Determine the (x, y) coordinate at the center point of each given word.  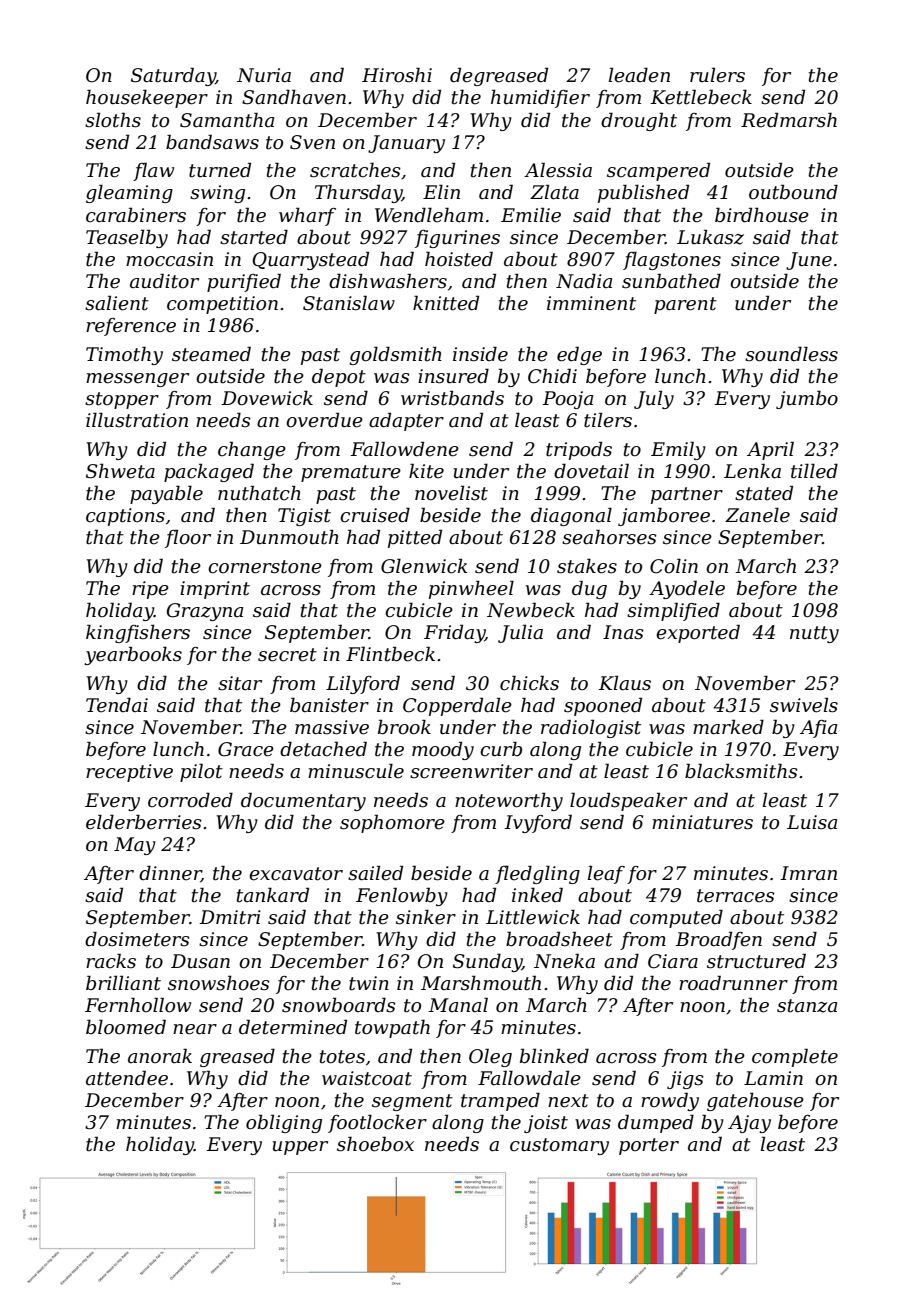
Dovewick (267, 398)
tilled (814, 471)
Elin (441, 191)
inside (480, 354)
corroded (190, 800)
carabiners (136, 215)
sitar (240, 683)
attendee (127, 1078)
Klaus (624, 683)
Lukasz (710, 237)
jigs (685, 1080)
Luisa (812, 822)
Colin (674, 566)
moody (443, 750)
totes (342, 1057)
